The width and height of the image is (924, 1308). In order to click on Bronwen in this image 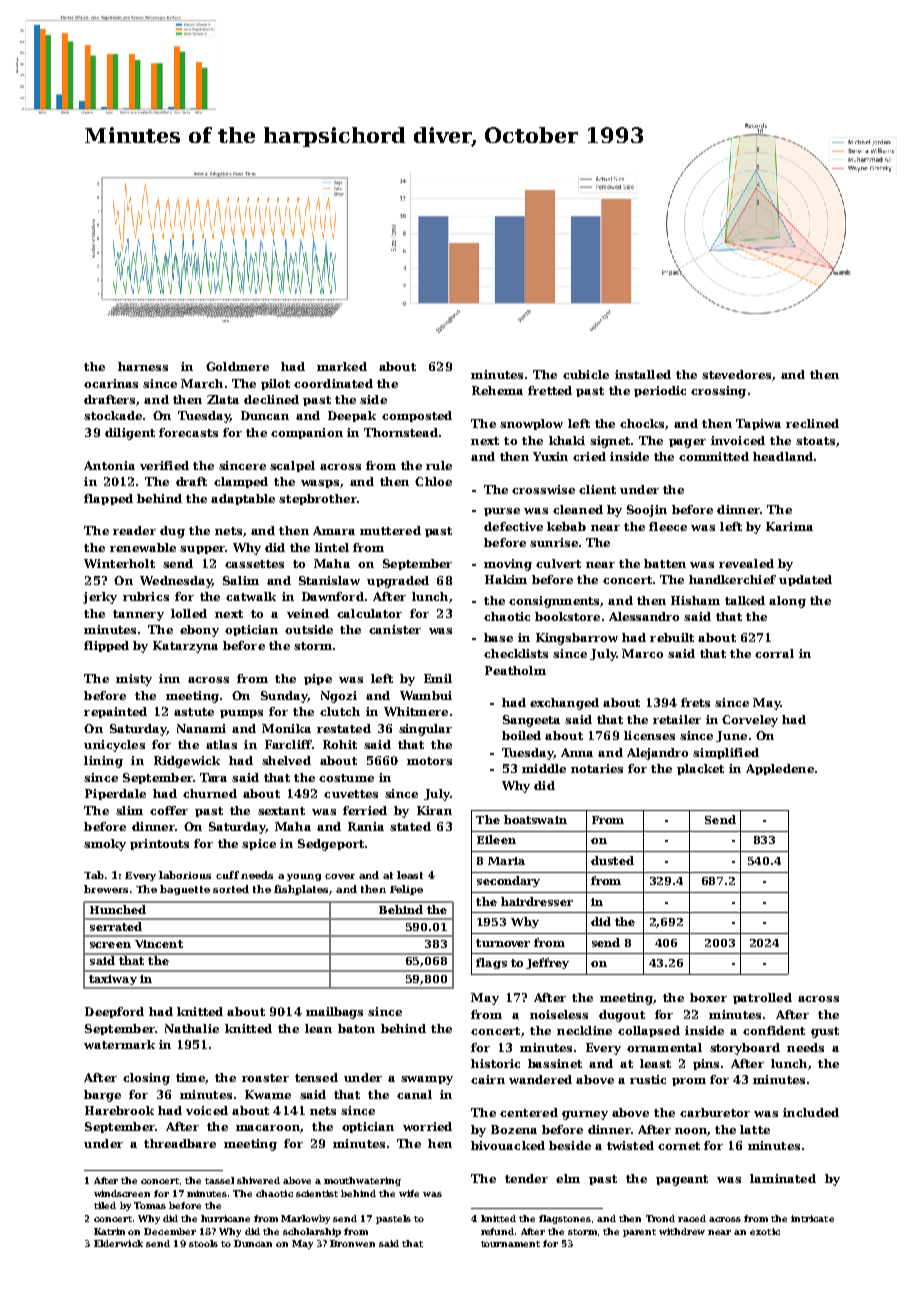, I will do `click(352, 1243)`.
